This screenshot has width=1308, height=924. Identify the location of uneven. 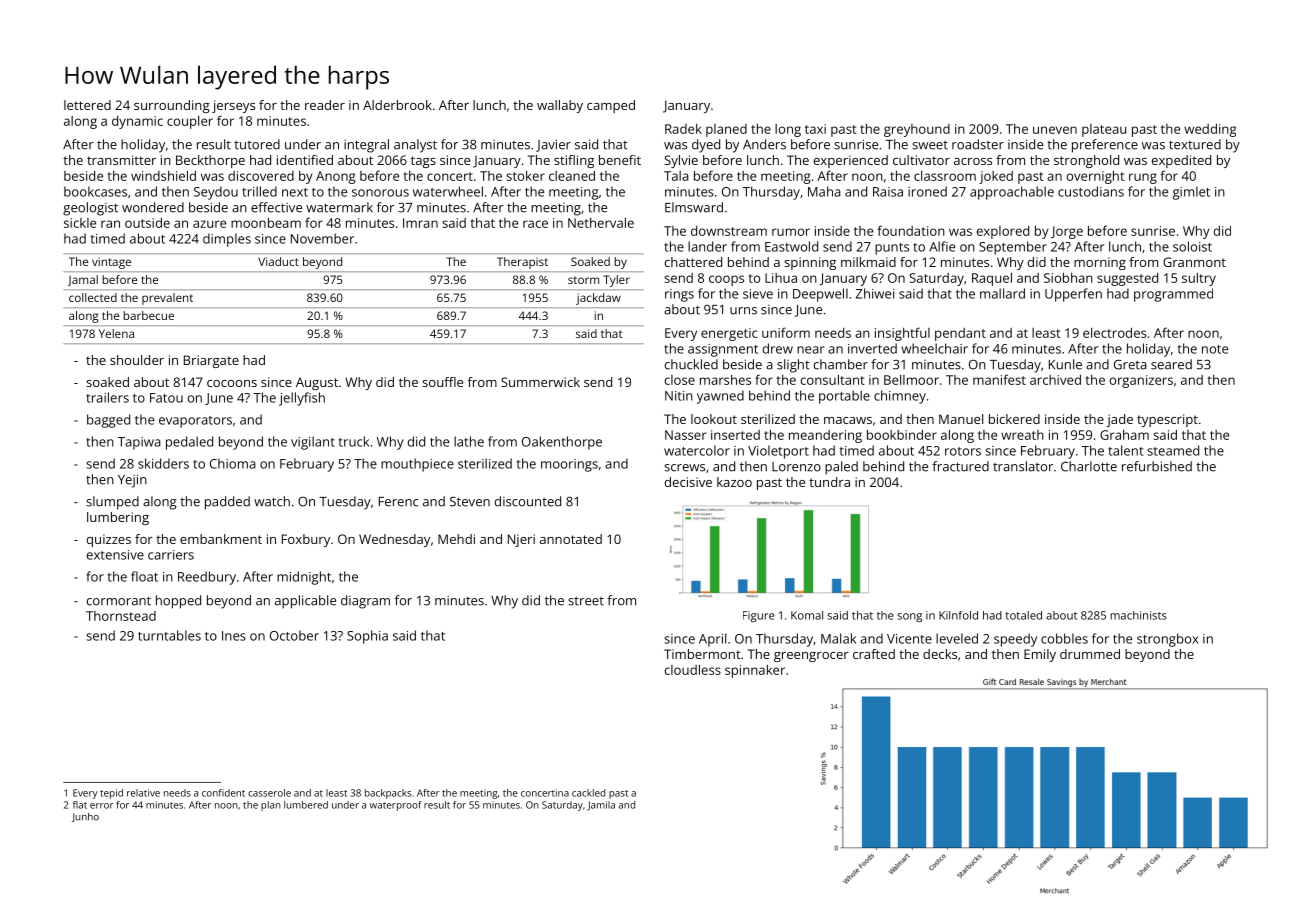
(1055, 130).
